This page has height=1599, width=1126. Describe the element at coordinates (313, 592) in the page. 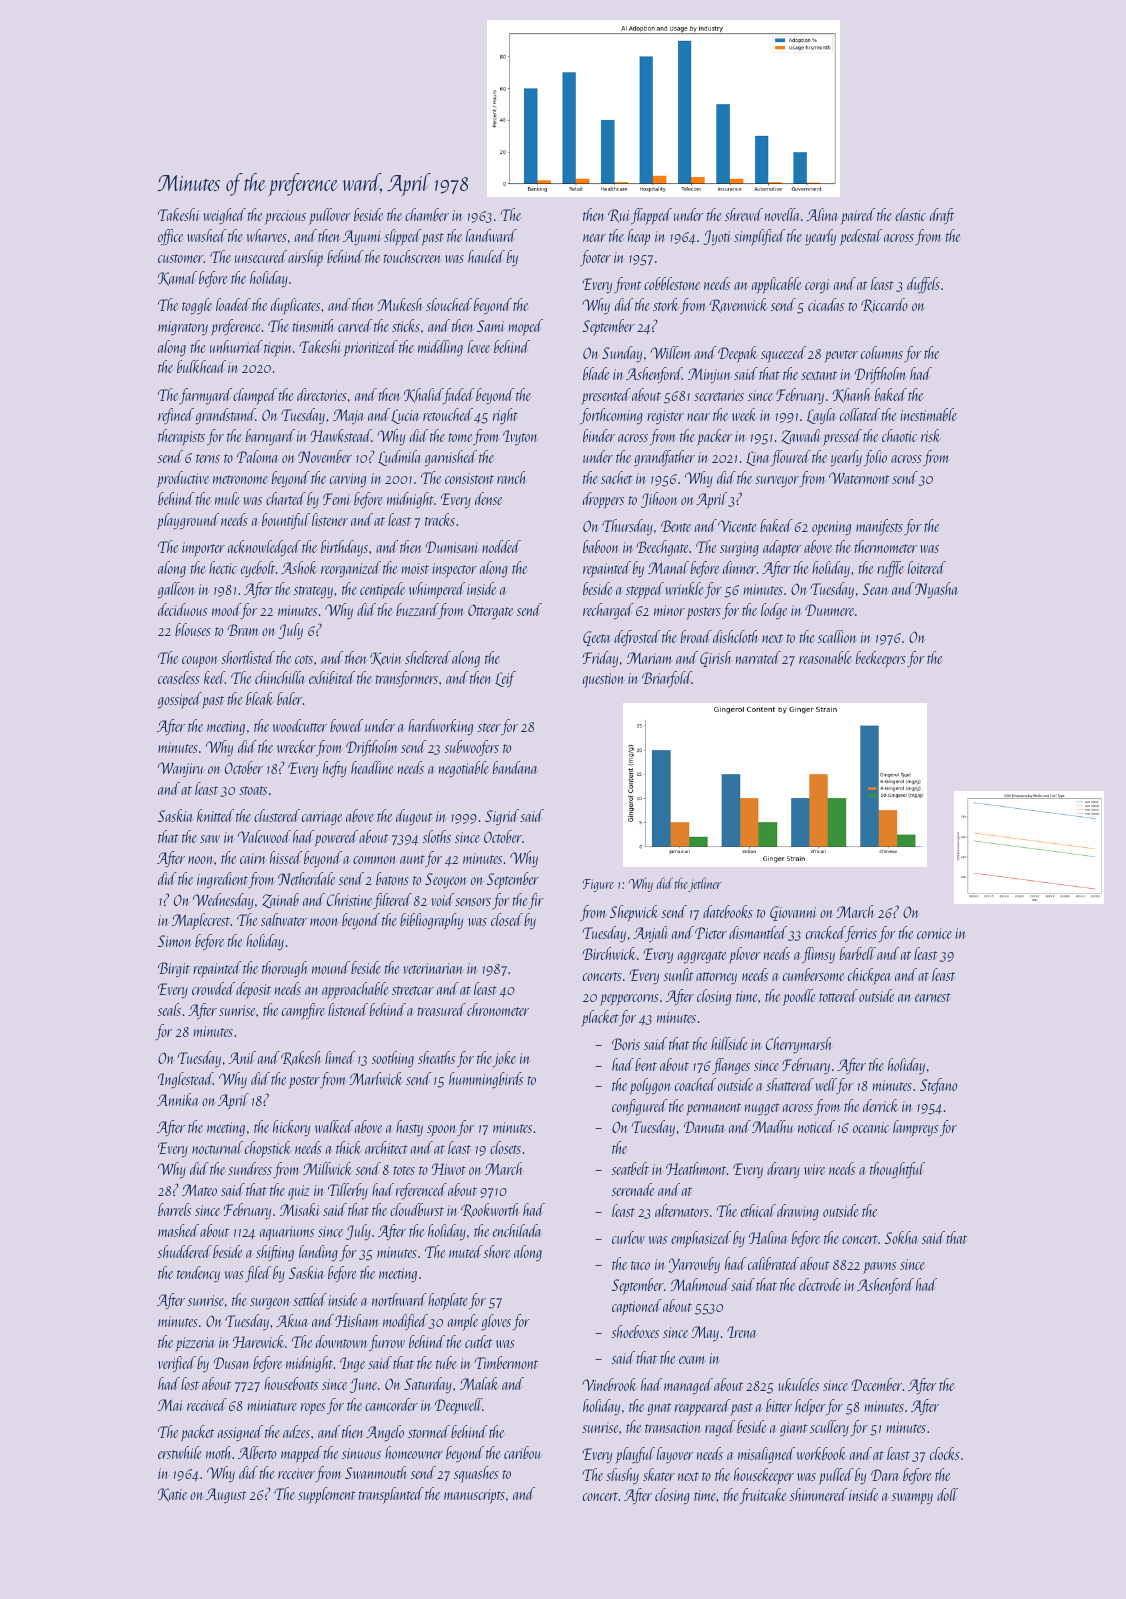

I see `strategy` at that location.
